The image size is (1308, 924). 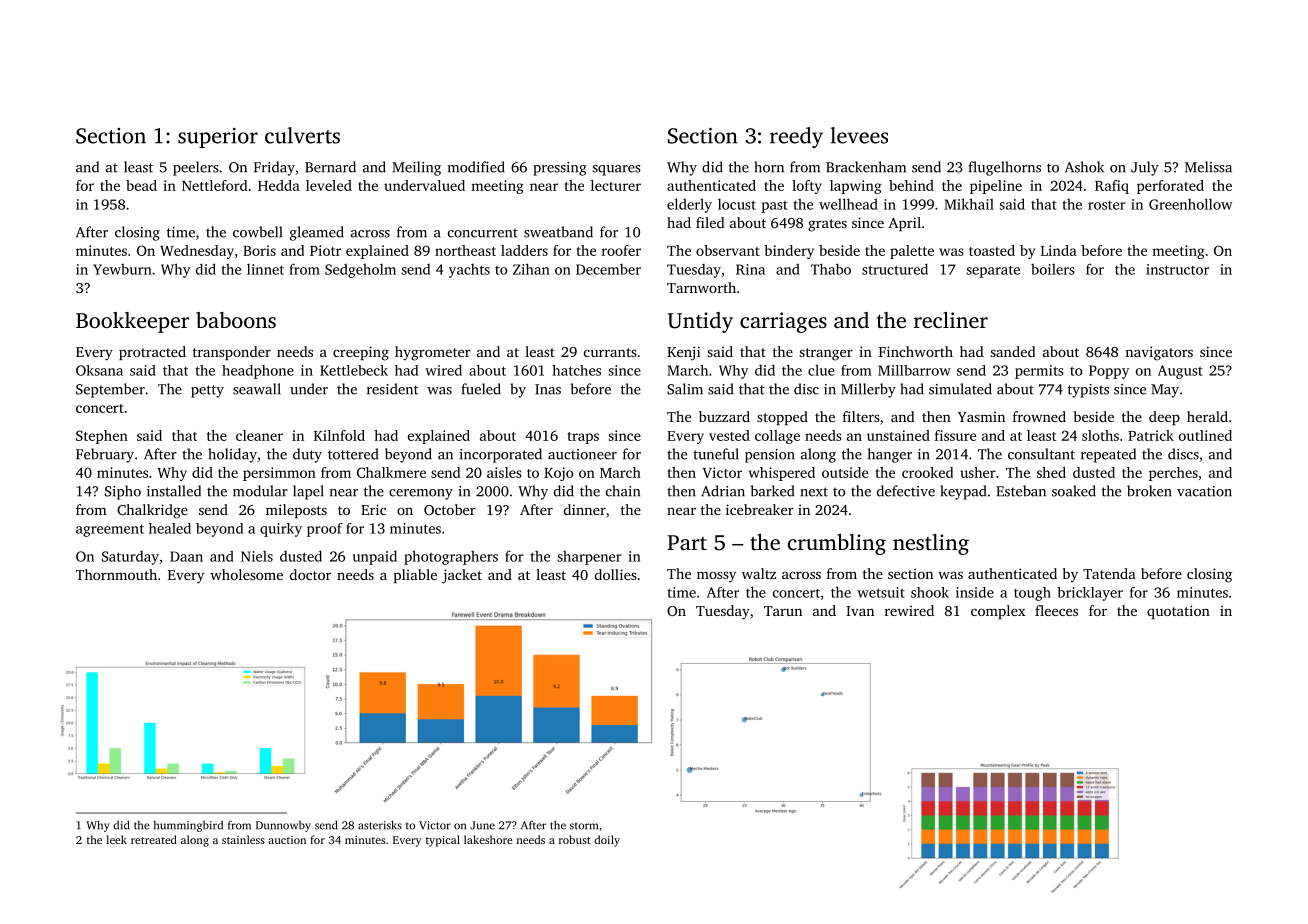 What do you see at coordinates (607, 841) in the screenshot?
I see `doily` at bounding box center [607, 841].
